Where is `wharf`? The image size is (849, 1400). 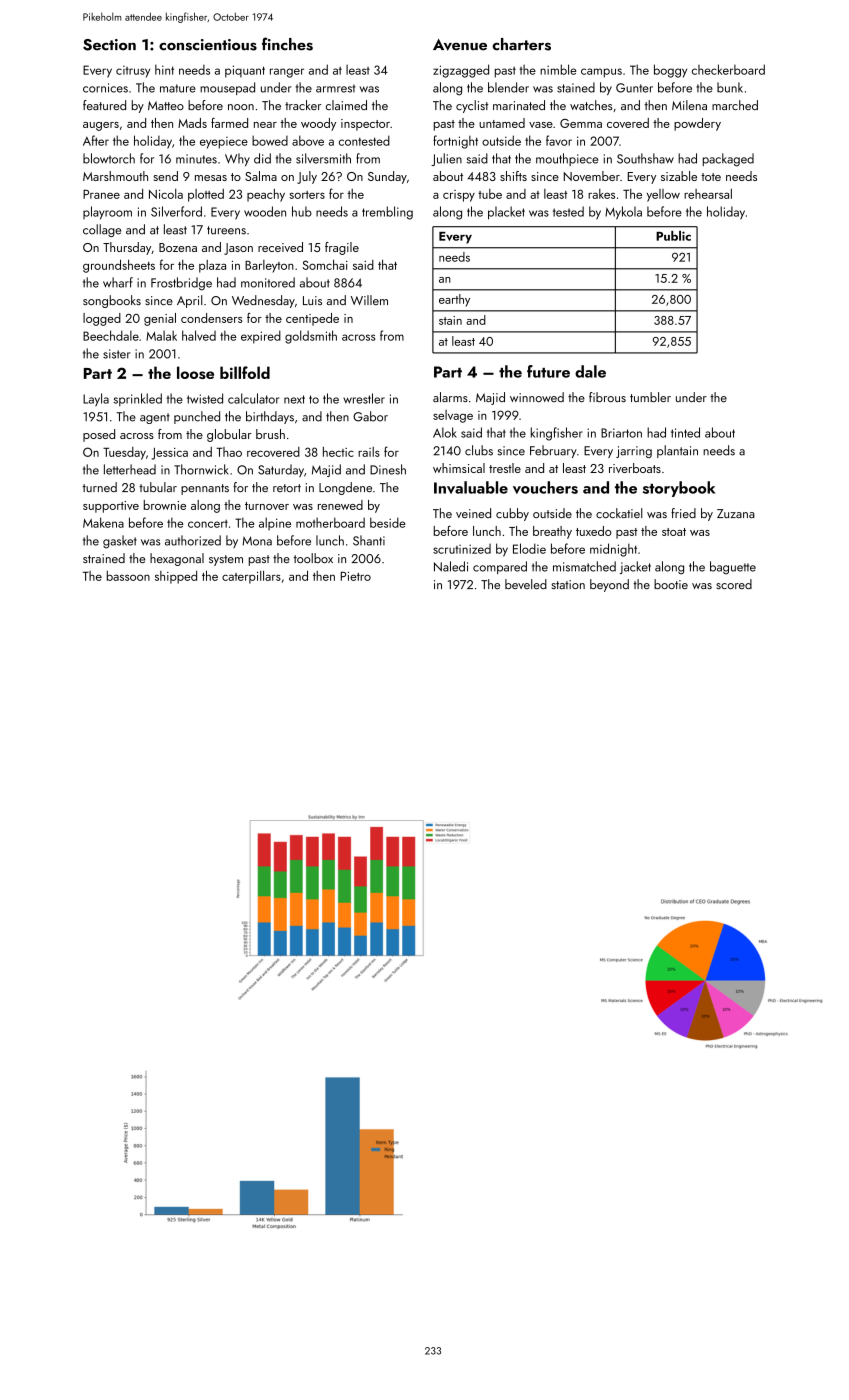 wharf is located at coordinates (118, 282).
